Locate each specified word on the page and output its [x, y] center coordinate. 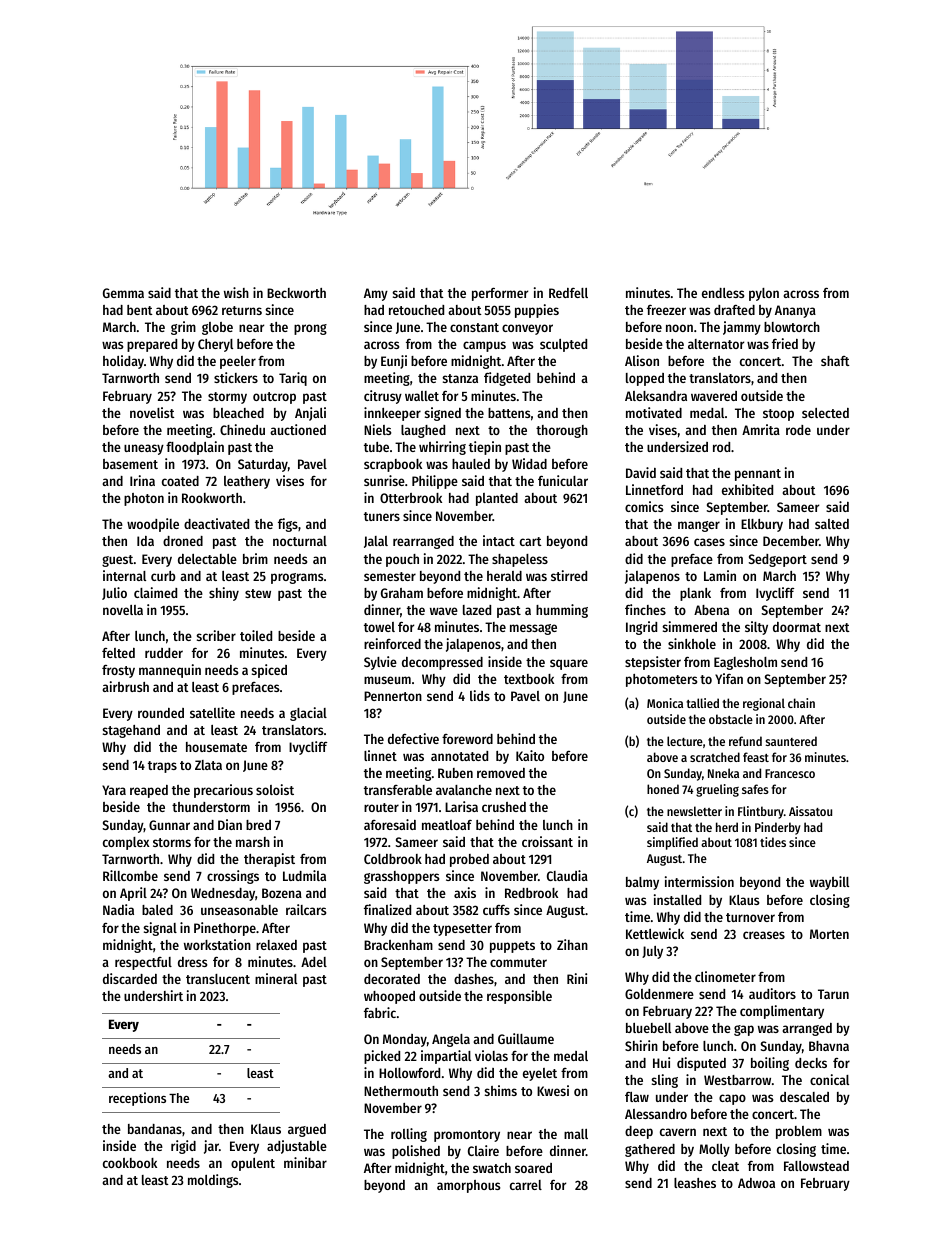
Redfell [568, 293]
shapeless [520, 560]
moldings [213, 1181]
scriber [216, 635]
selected [825, 413]
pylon [764, 294]
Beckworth [296, 293]
